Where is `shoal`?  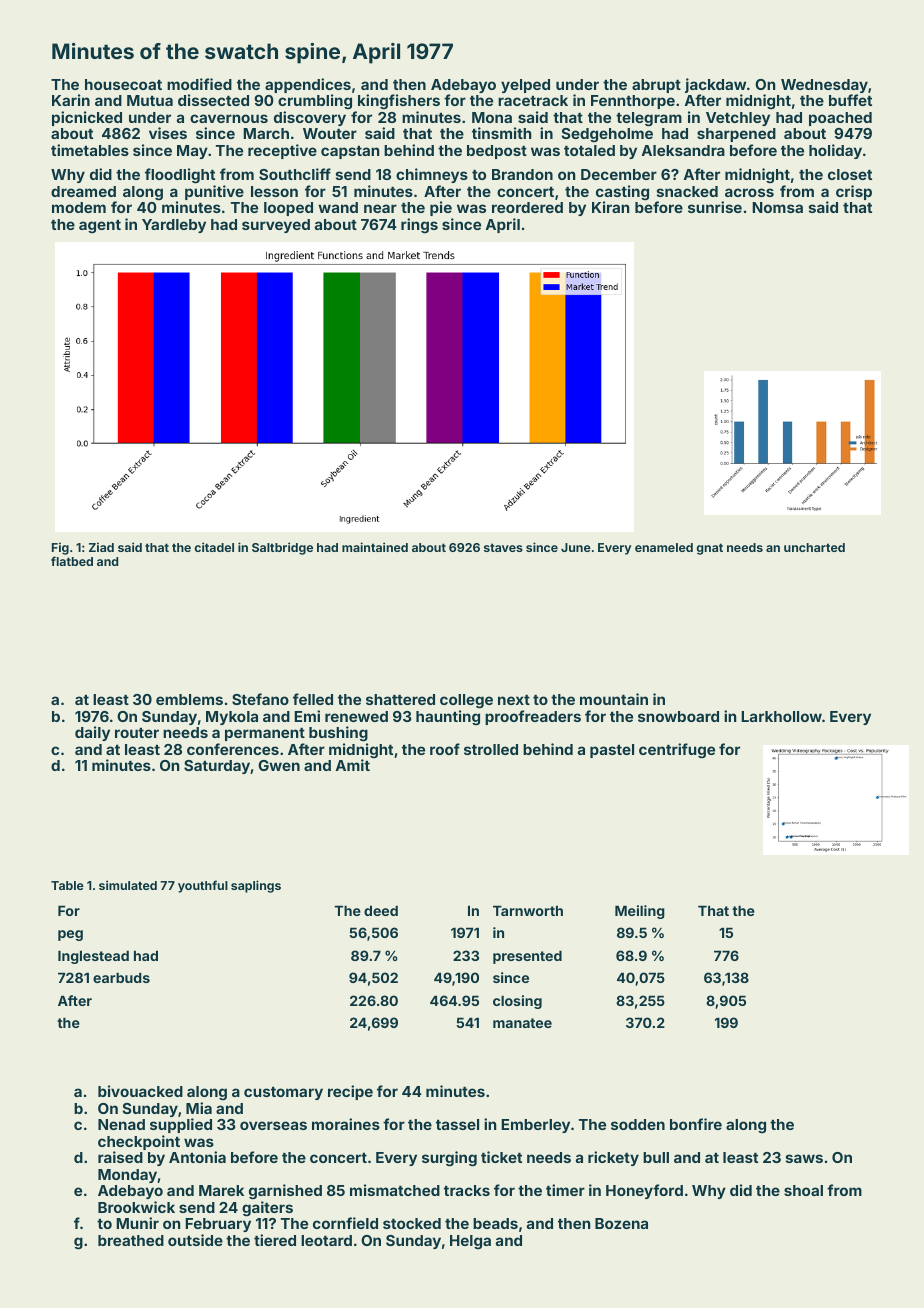
shoal is located at coordinates (803, 1190).
